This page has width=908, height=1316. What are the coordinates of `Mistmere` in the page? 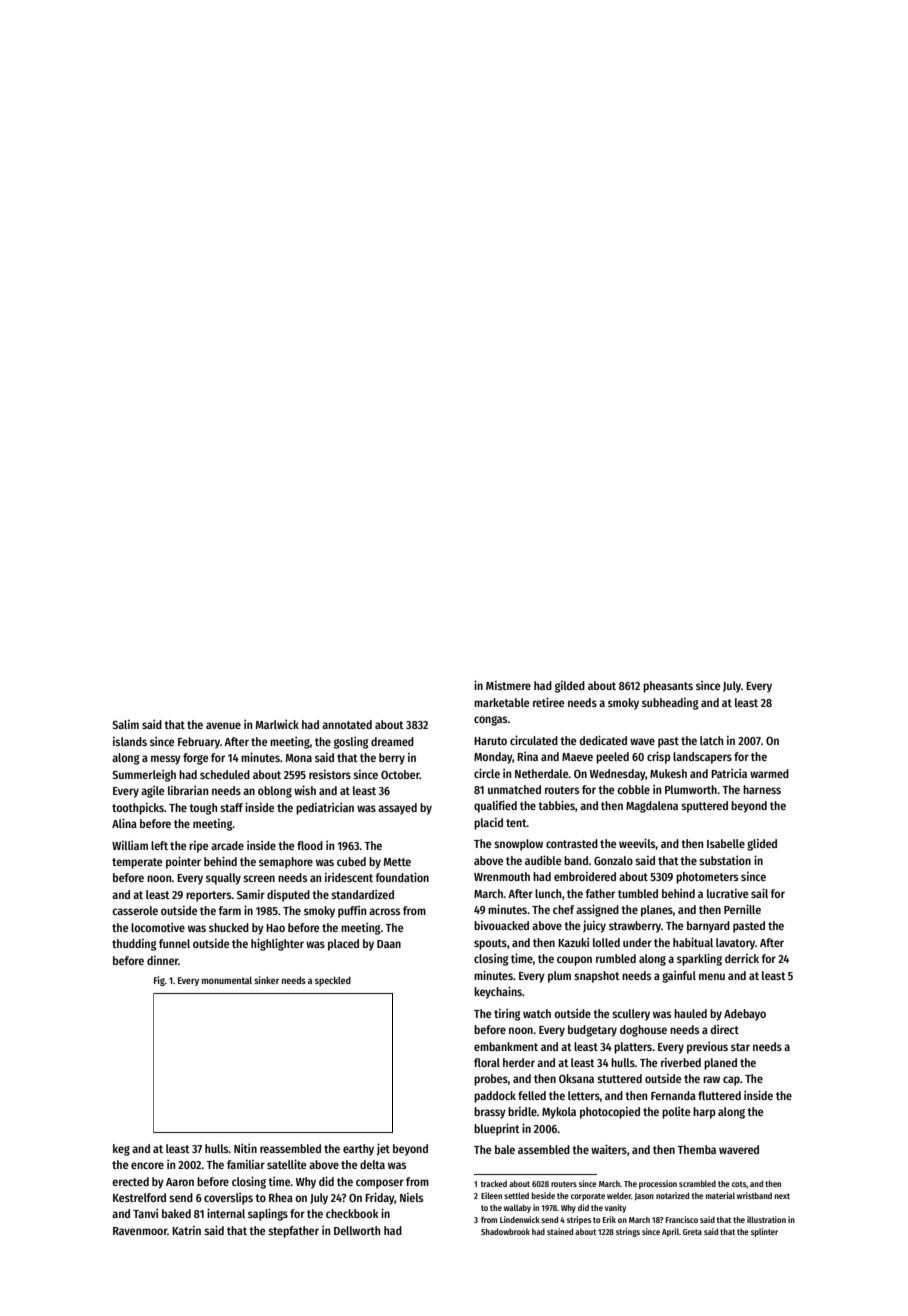 It's located at (508, 685).
